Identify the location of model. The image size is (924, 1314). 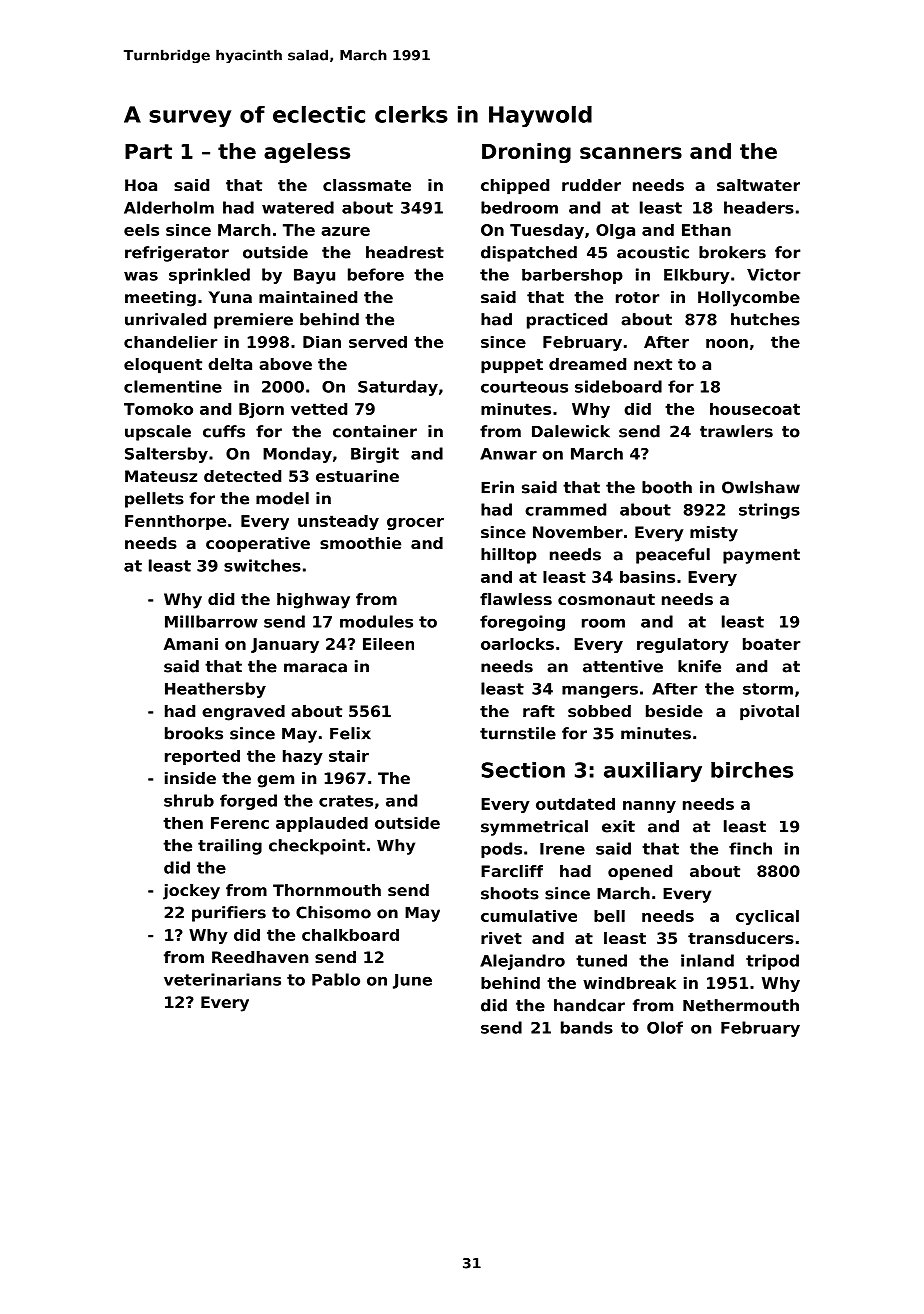
(282, 498).
